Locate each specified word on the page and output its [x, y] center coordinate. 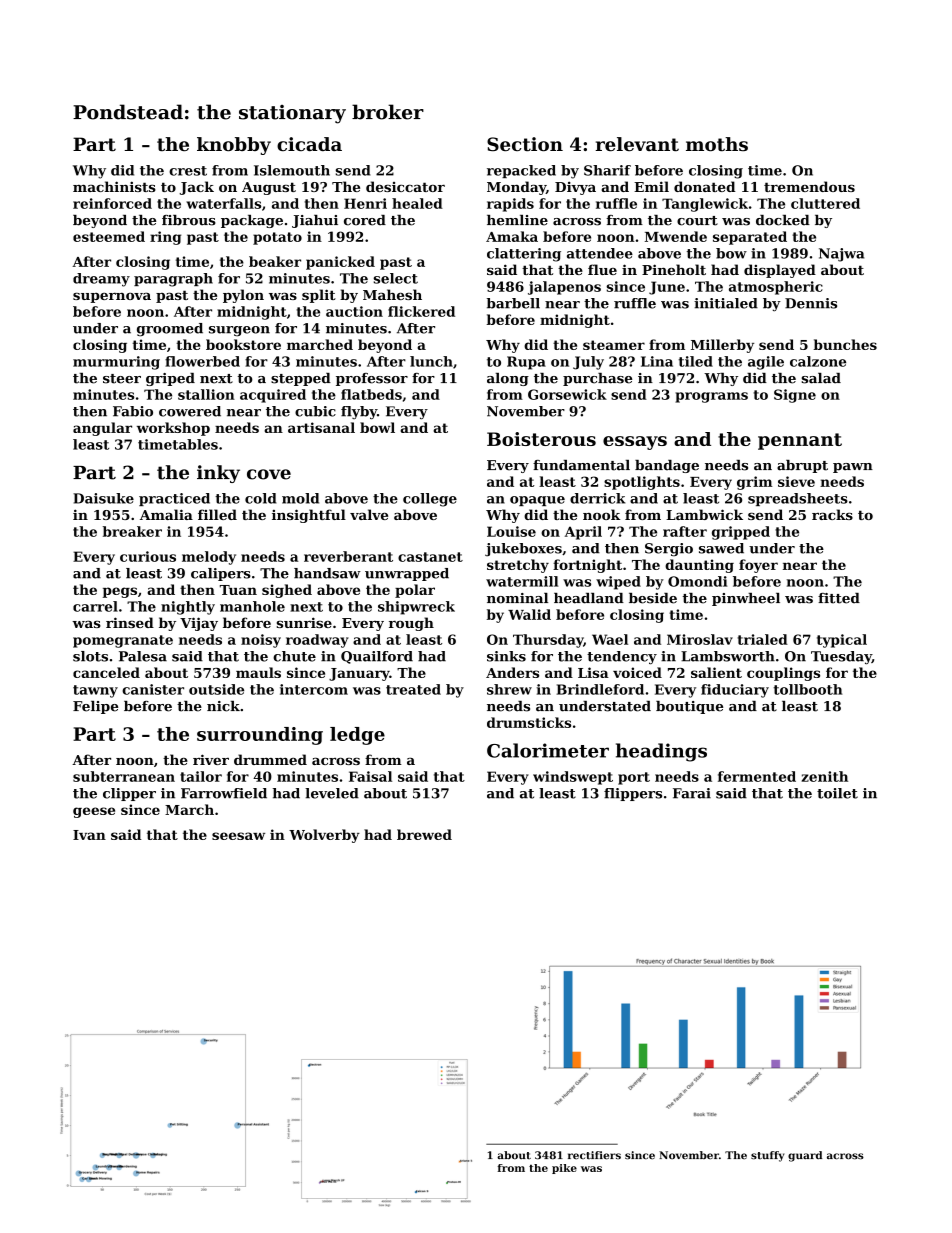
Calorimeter [548, 750]
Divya [575, 188]
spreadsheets [798, 499]
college [430, 500]
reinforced [112, 203]
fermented [757, 776]
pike [564, 1169]
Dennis [811, 303]
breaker [132, 531]
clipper [129, 794]
